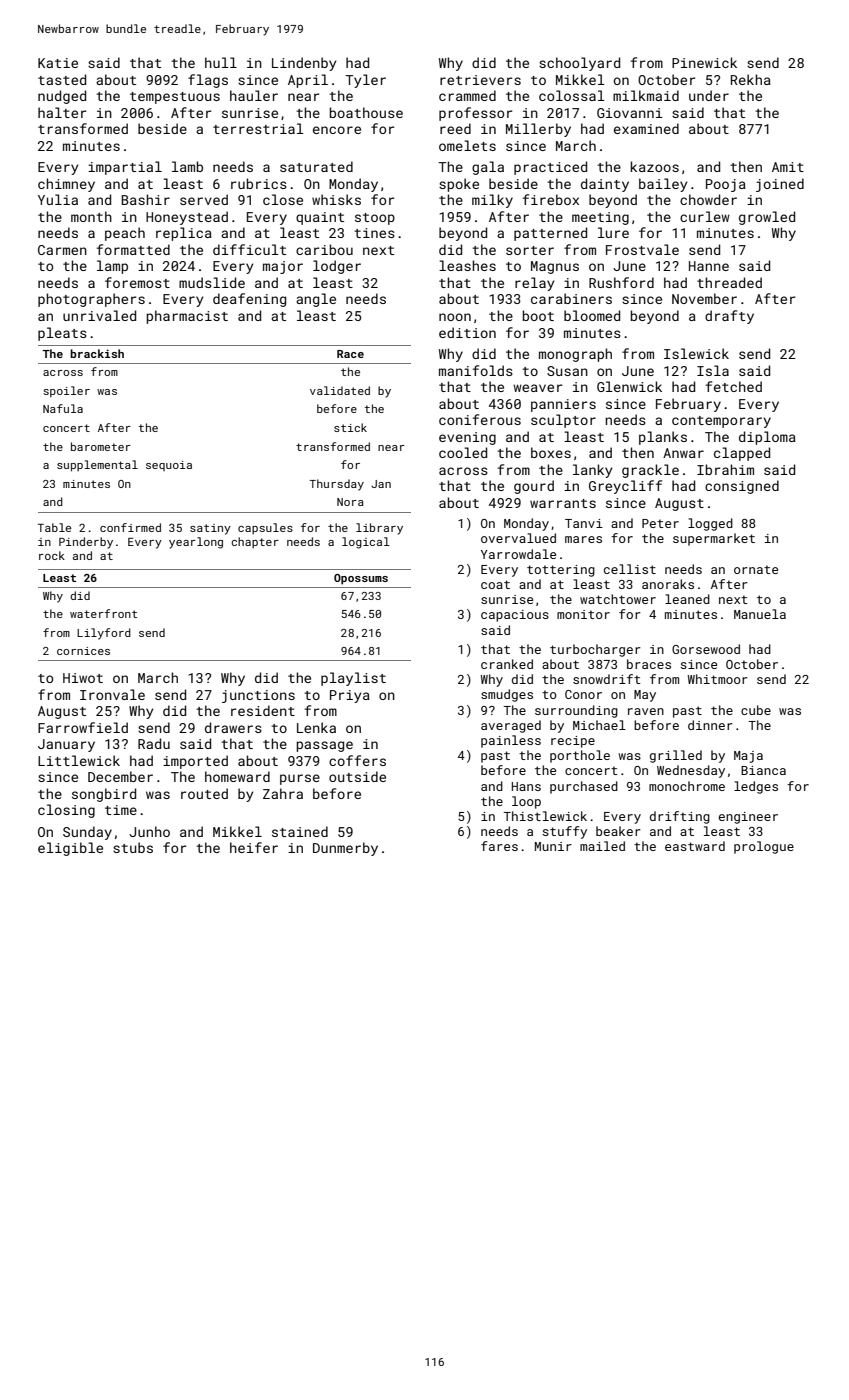  Describe the element at coordinates (66, 745) in the page. I see `January` at that location.
